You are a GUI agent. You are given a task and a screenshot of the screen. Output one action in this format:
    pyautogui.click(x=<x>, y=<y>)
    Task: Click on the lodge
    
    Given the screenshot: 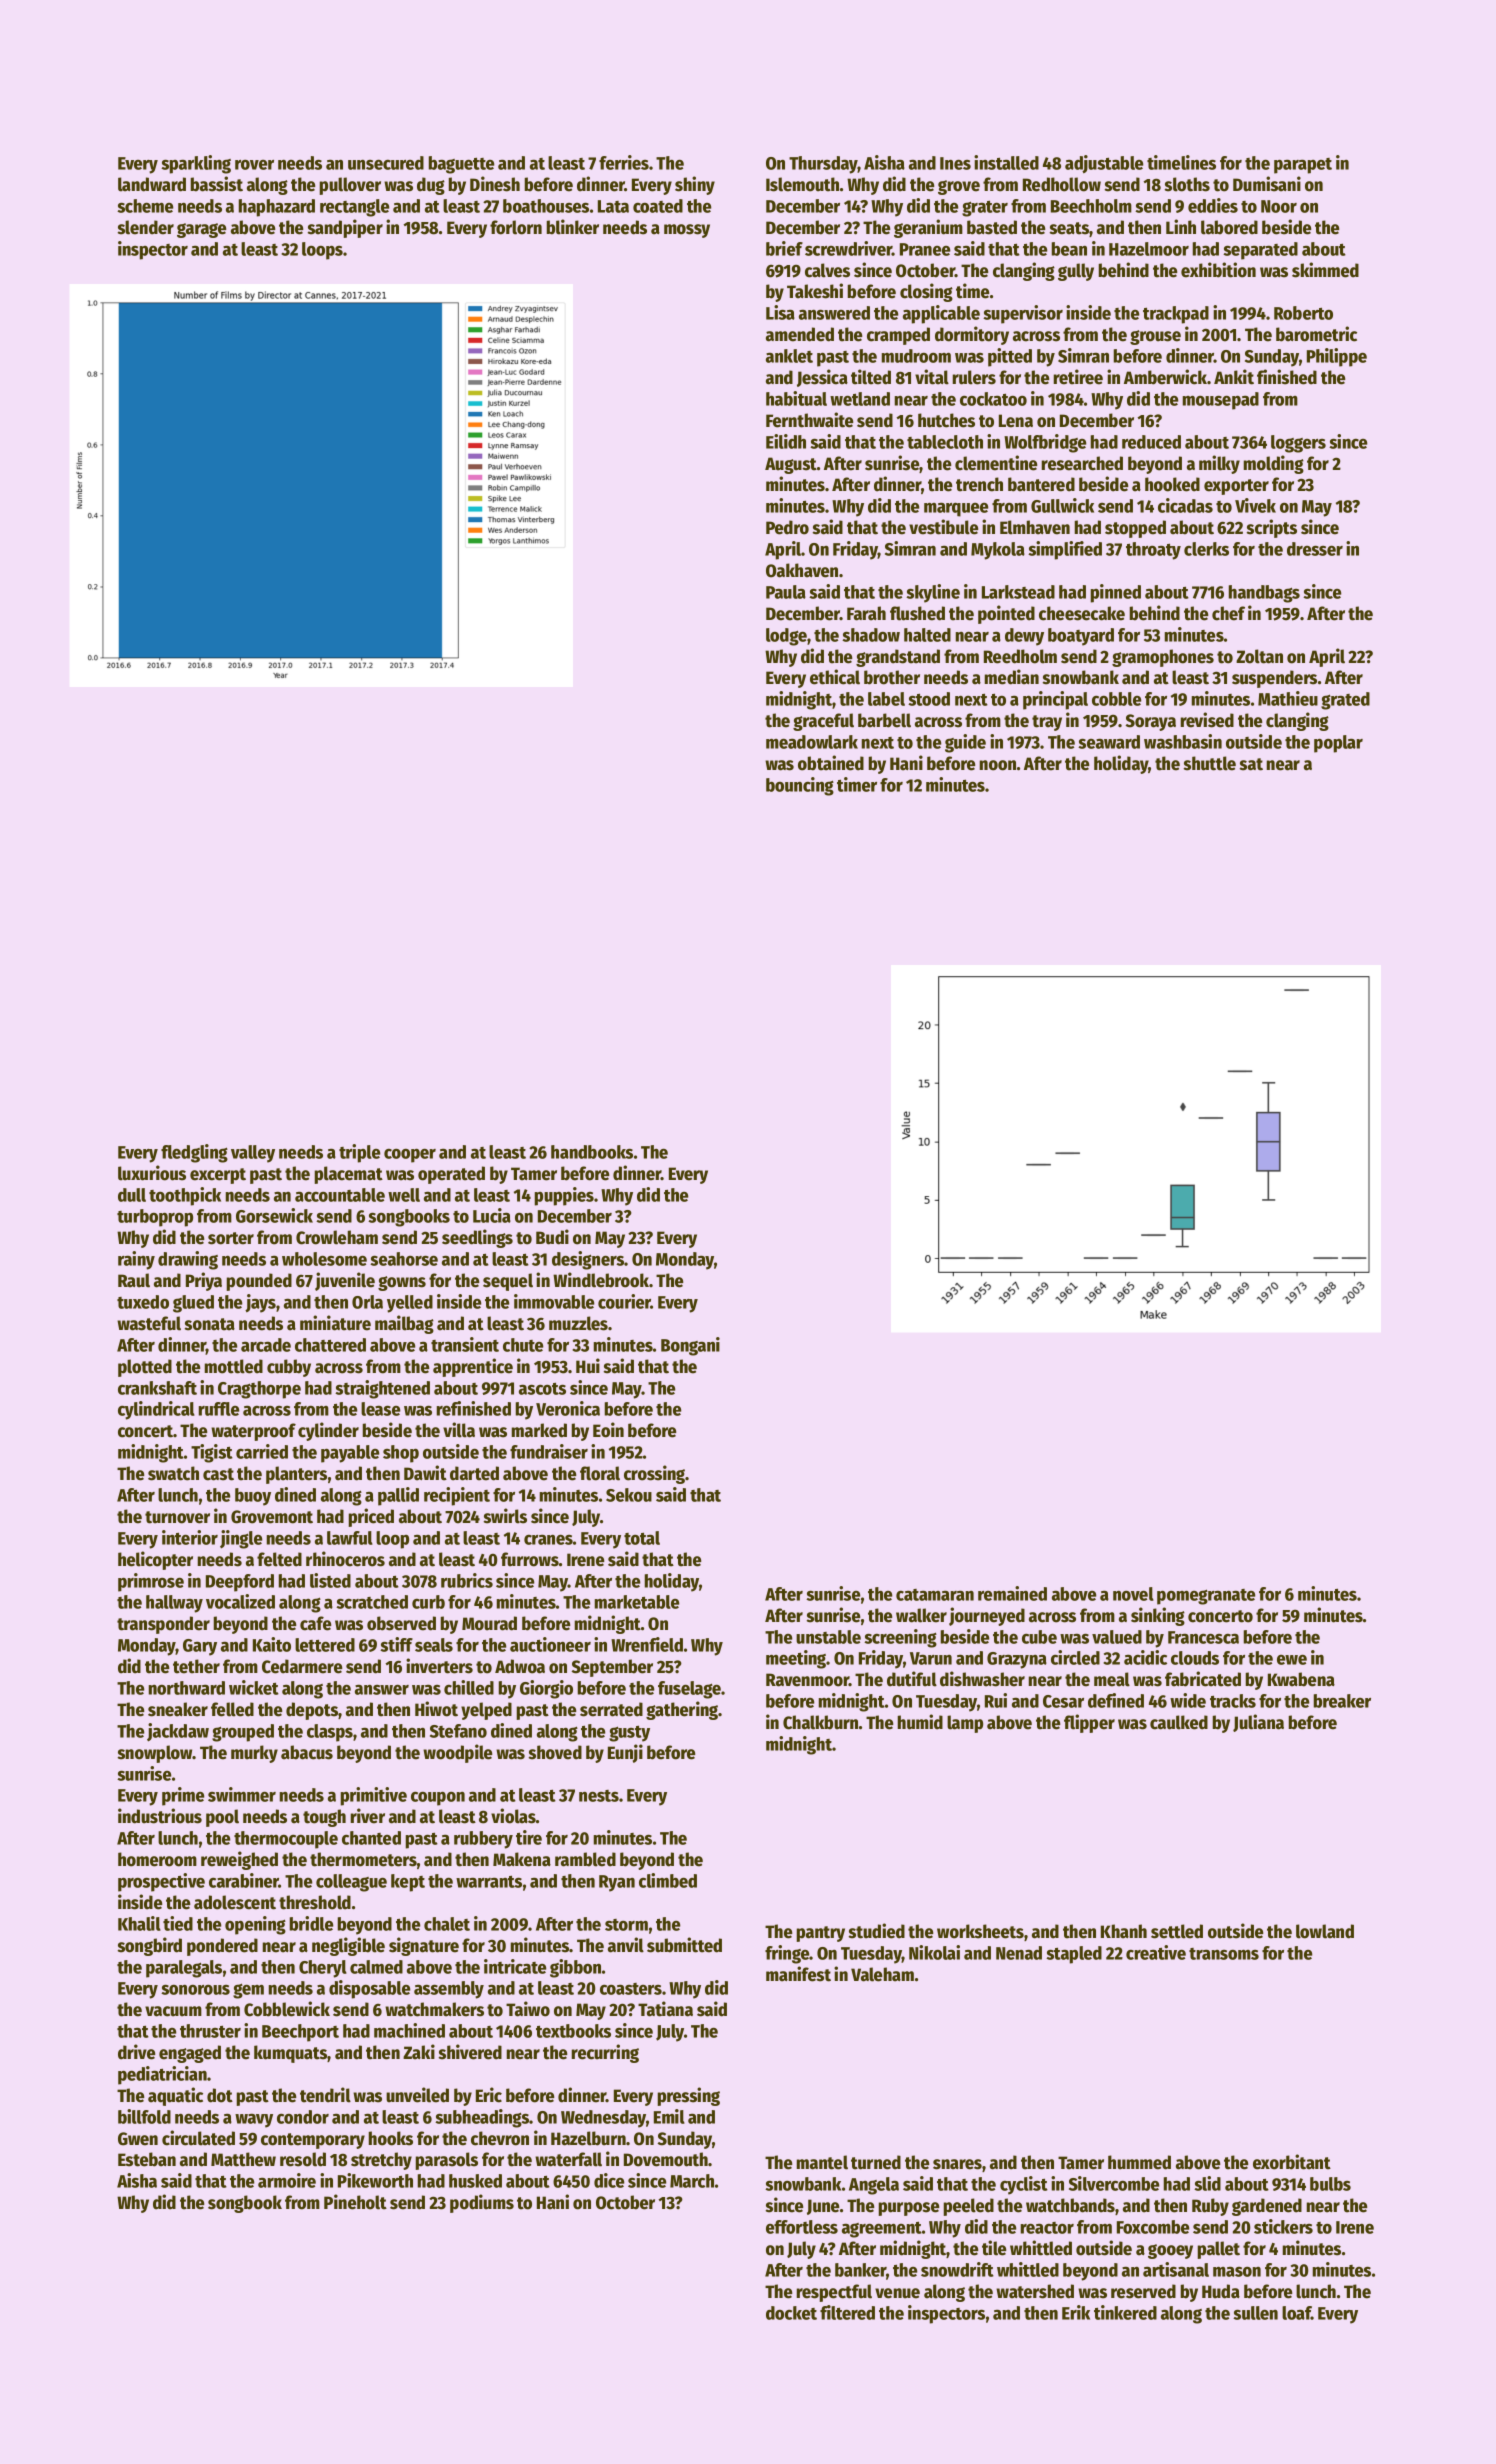 What is the action you would take?
    pyautogui.click(x=786, y=637)
